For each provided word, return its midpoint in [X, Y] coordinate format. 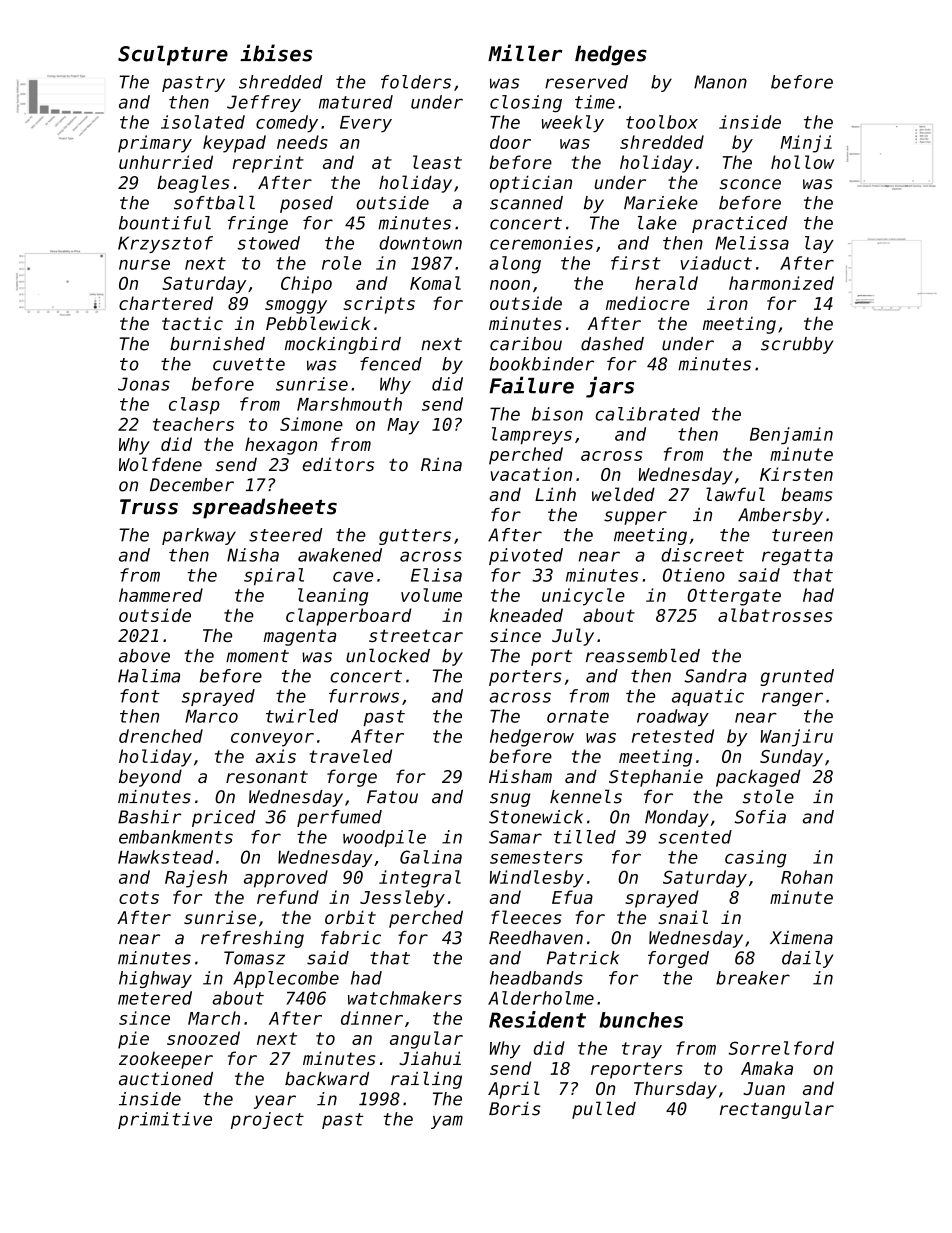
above [144, 656]
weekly [573, 124]
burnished [217, 344]
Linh [555, 494]
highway [155, 979]
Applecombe [286, 979]
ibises [276, 53]
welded [623, 494]
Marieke [661, 203]
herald [666, 283]
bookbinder [541, 364]
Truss [149, 507]
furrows [364, 696]
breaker [753, 978]
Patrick [583, 958]
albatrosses [775, 615]
